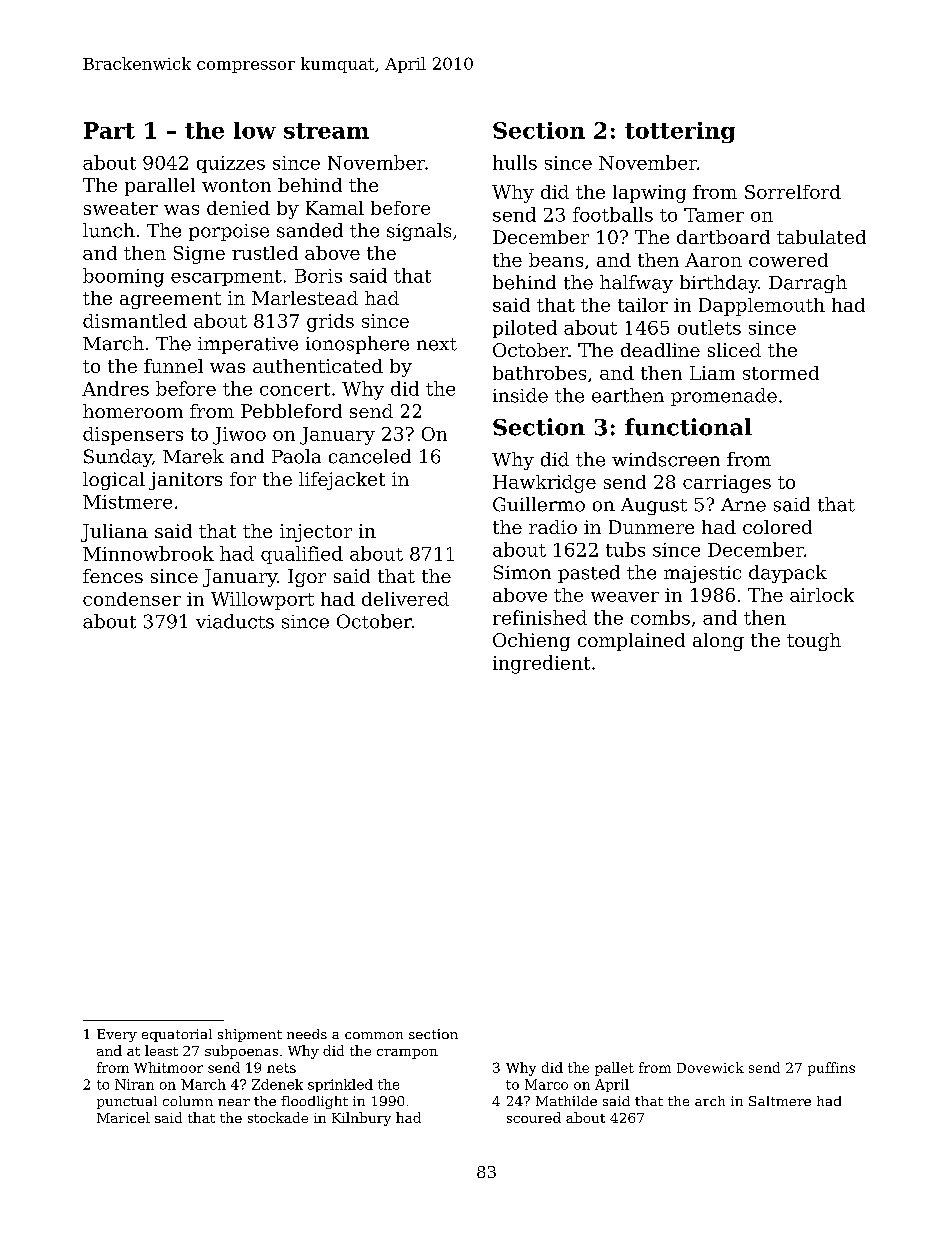 This screenshot has height=1233, width=952. I want to click on Sorrelford, so click(793, 192).
